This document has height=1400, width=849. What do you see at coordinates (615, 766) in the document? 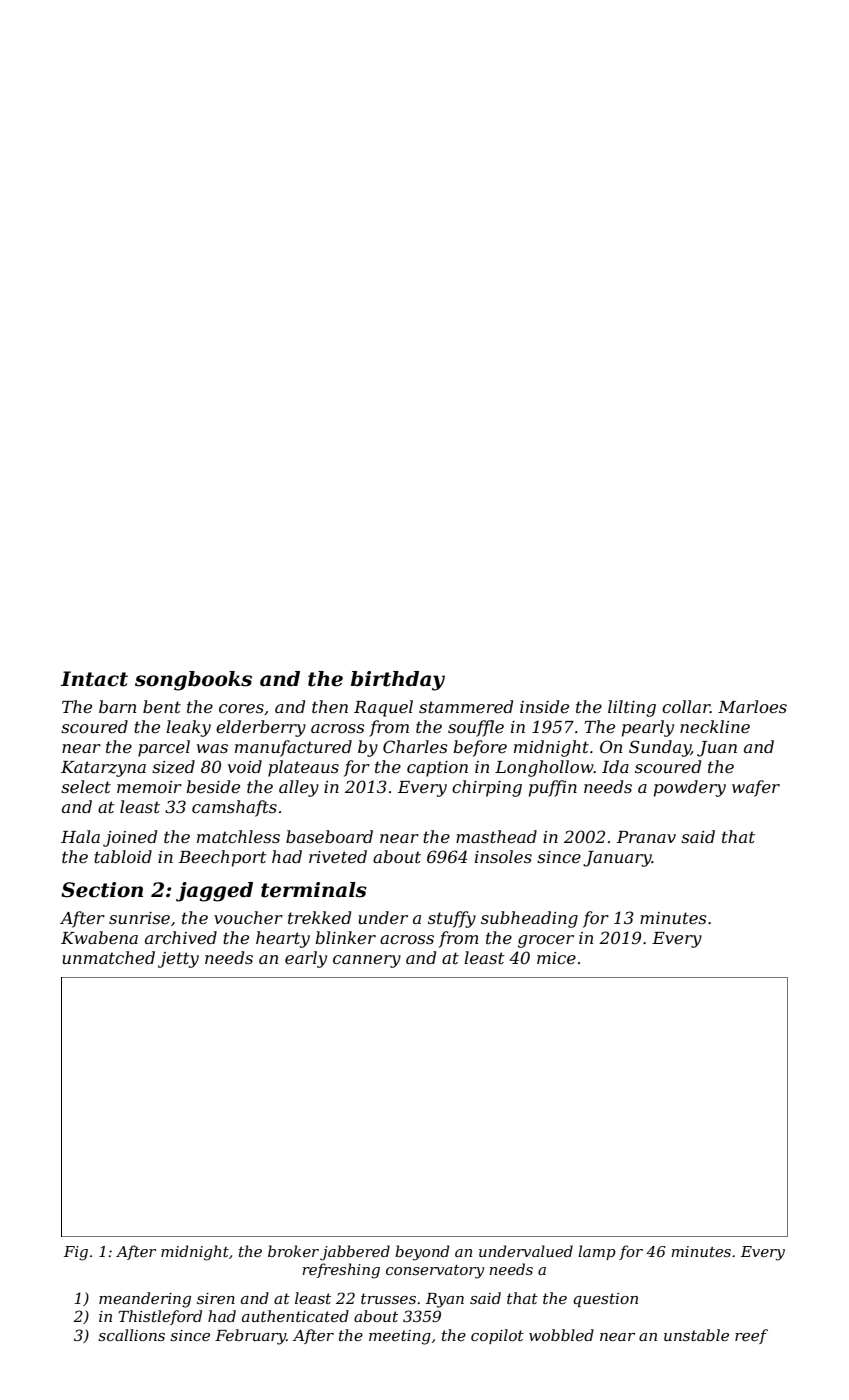
I see `Ida` at bounding box center [615, 766].
